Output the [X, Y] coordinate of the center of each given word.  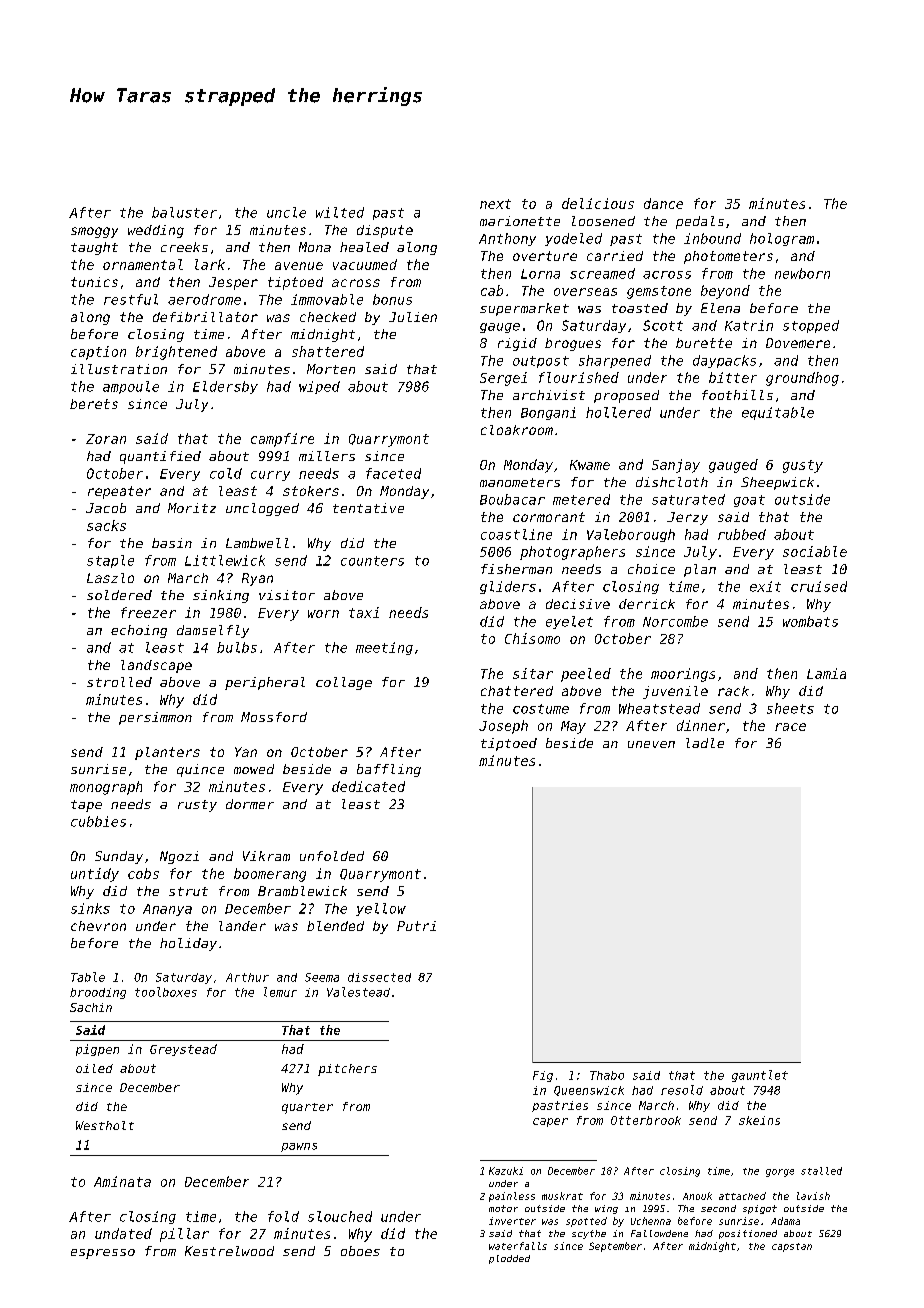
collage [344, 683]
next [495, 204]
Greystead [183, 1050]
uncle [286, 212]
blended [335, 926]
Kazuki [506, 1171]
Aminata [122, 1181]
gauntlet [760, 1076]
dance [663, 203]
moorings [683, 675]
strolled [119, 682]
